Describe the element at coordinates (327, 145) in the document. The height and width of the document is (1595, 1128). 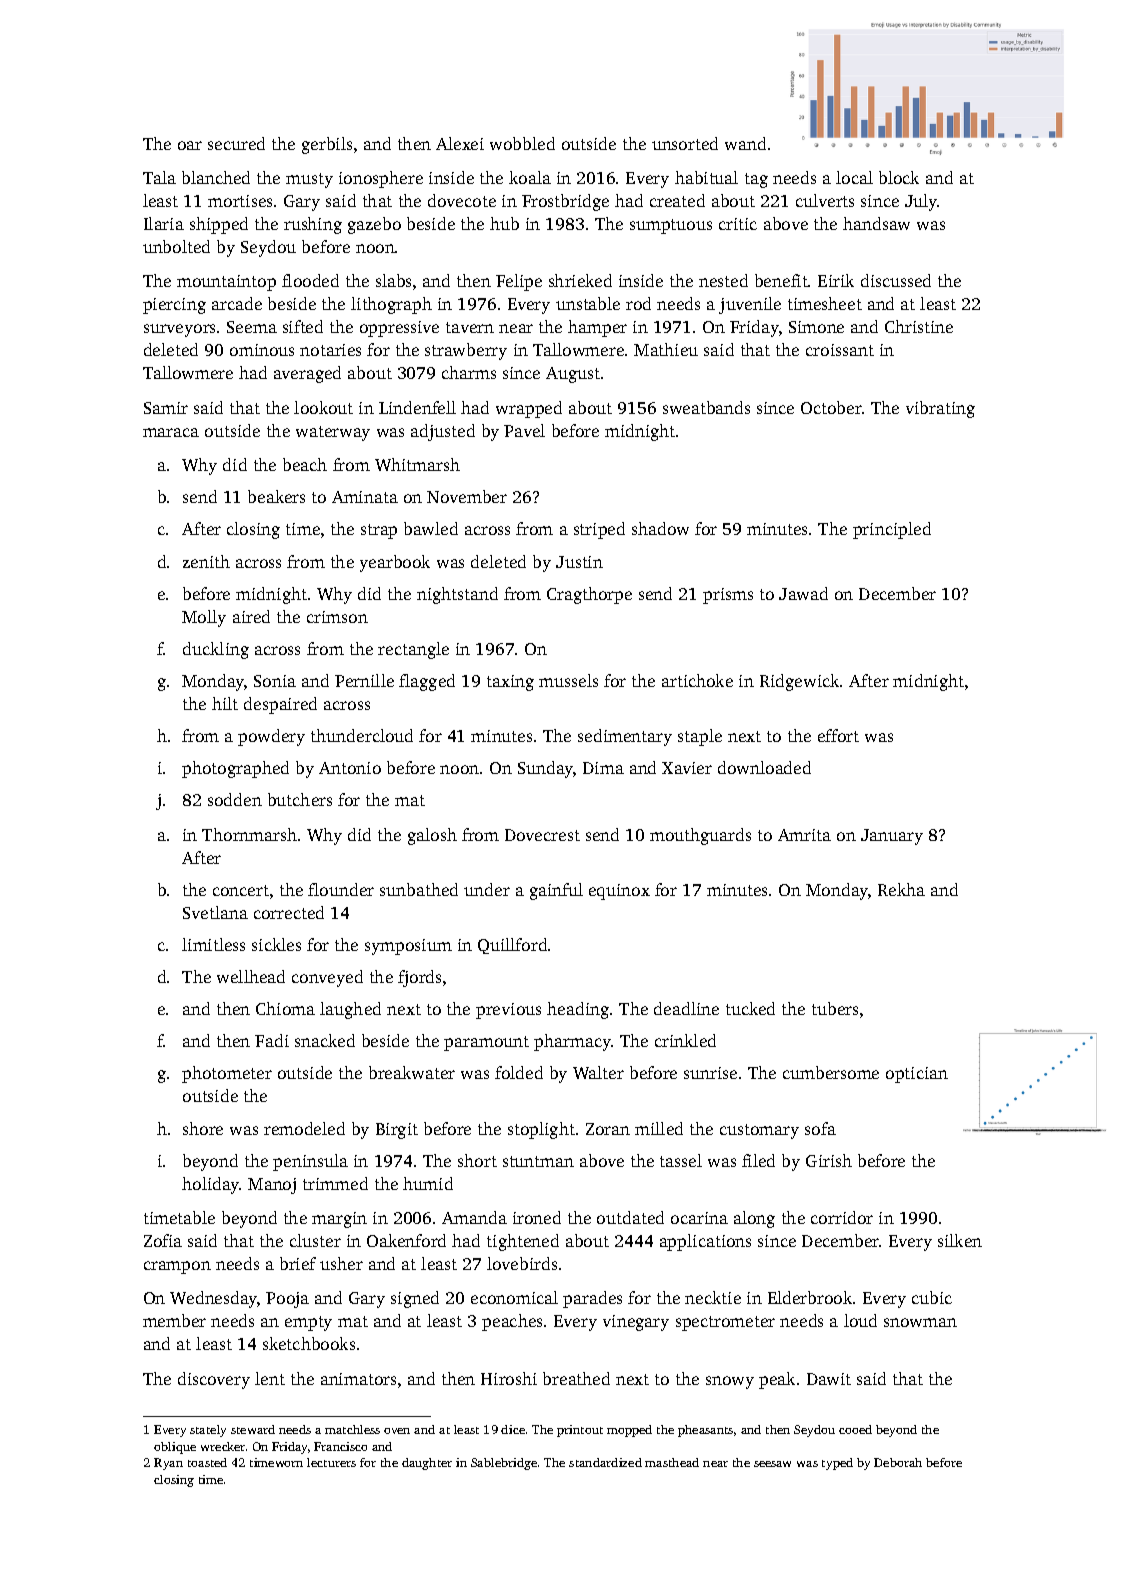
I see `gerbils` at that location.
